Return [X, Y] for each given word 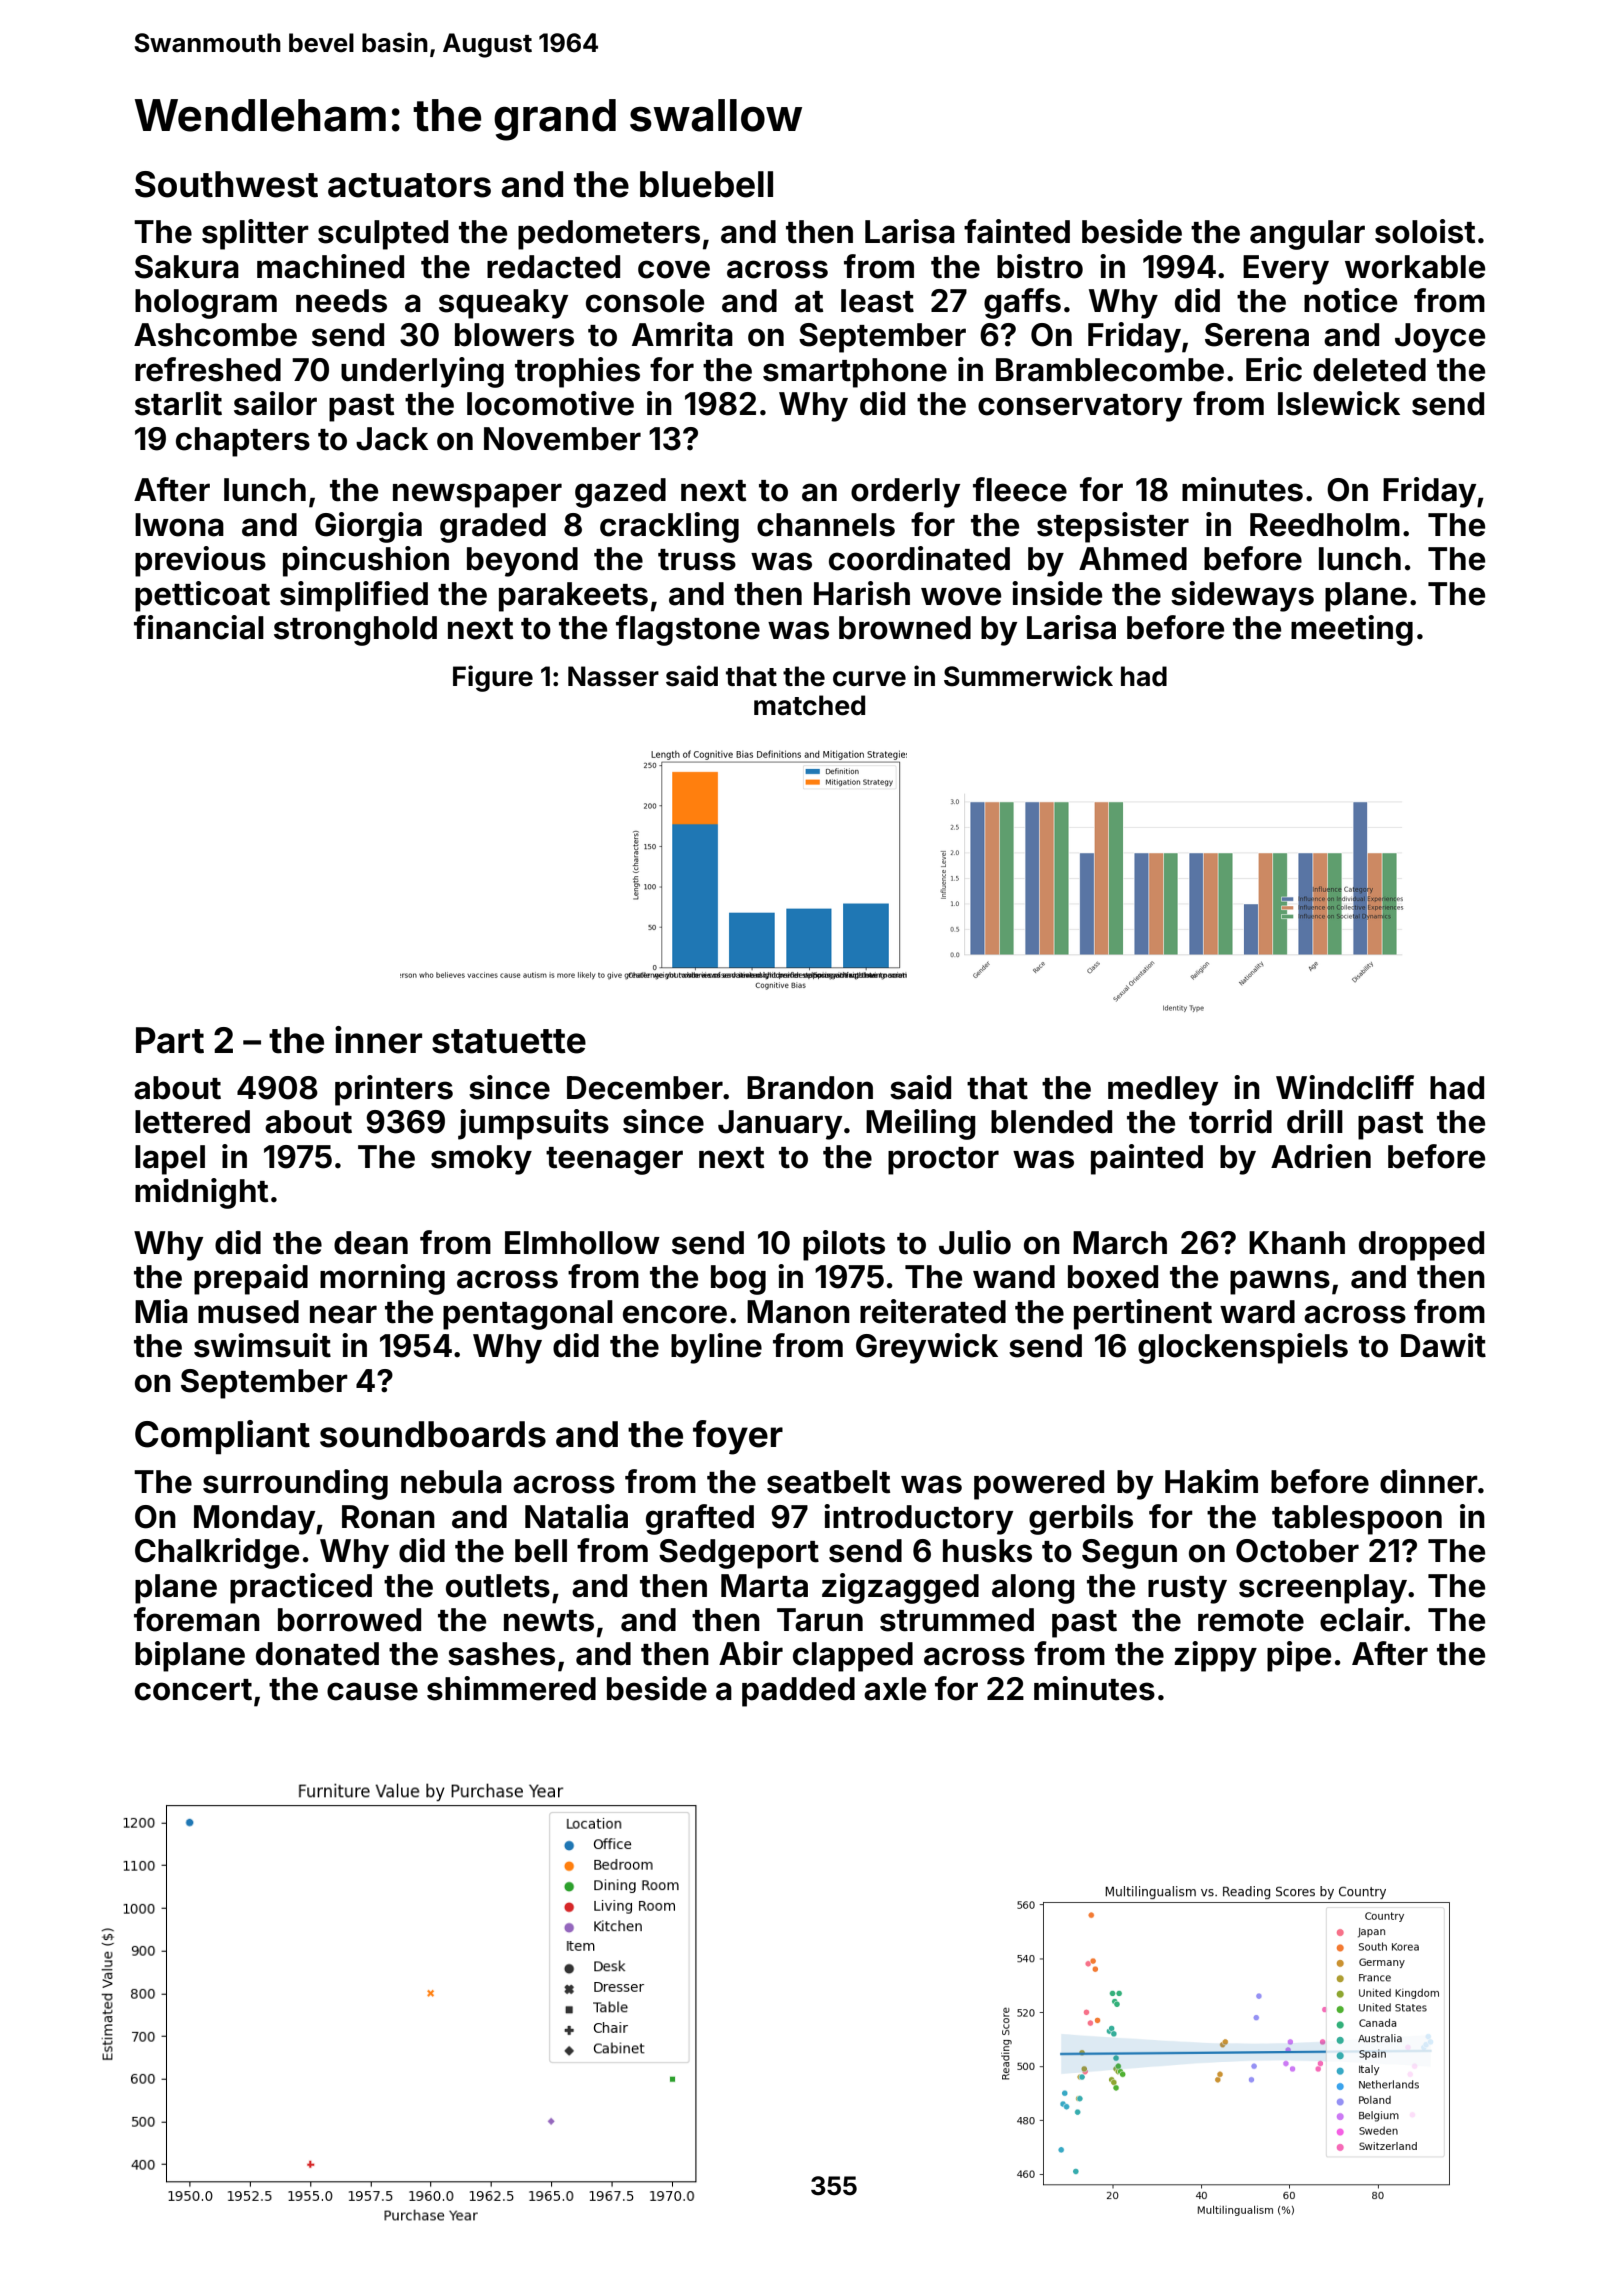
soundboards [433, 1434]
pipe [1299, 1656]
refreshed [208, 369]
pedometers [609, 235]
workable [1415, 267]
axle [895, 1689]
